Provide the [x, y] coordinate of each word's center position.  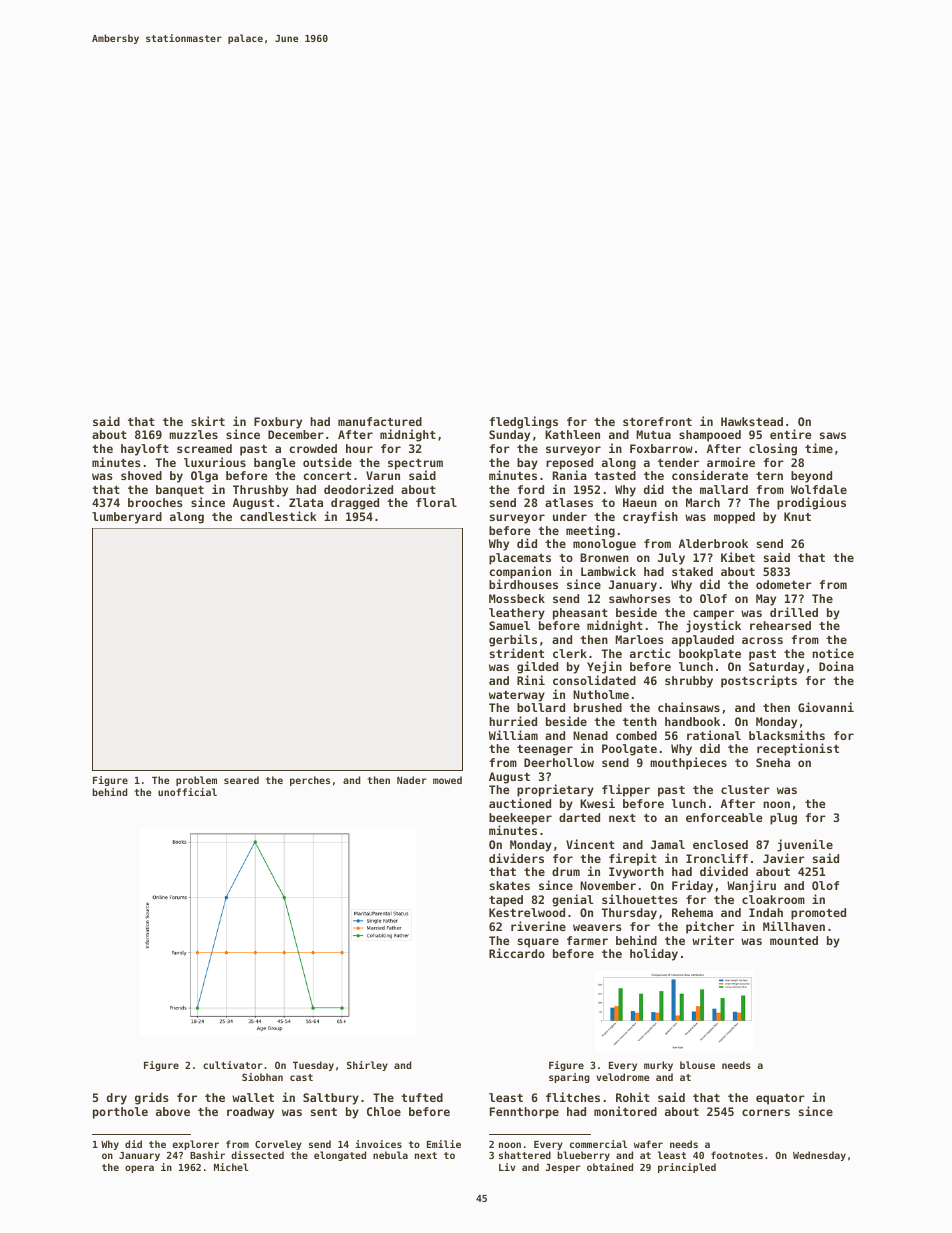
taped [506, 901]
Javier [784, 858]
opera [139, 1169]
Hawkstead [752, 421]
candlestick [278, 516]
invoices [378, 1144]
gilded [537, 667]
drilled [794, 612]
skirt [208, 421]
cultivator [233, 1065]
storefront [657, 421]
